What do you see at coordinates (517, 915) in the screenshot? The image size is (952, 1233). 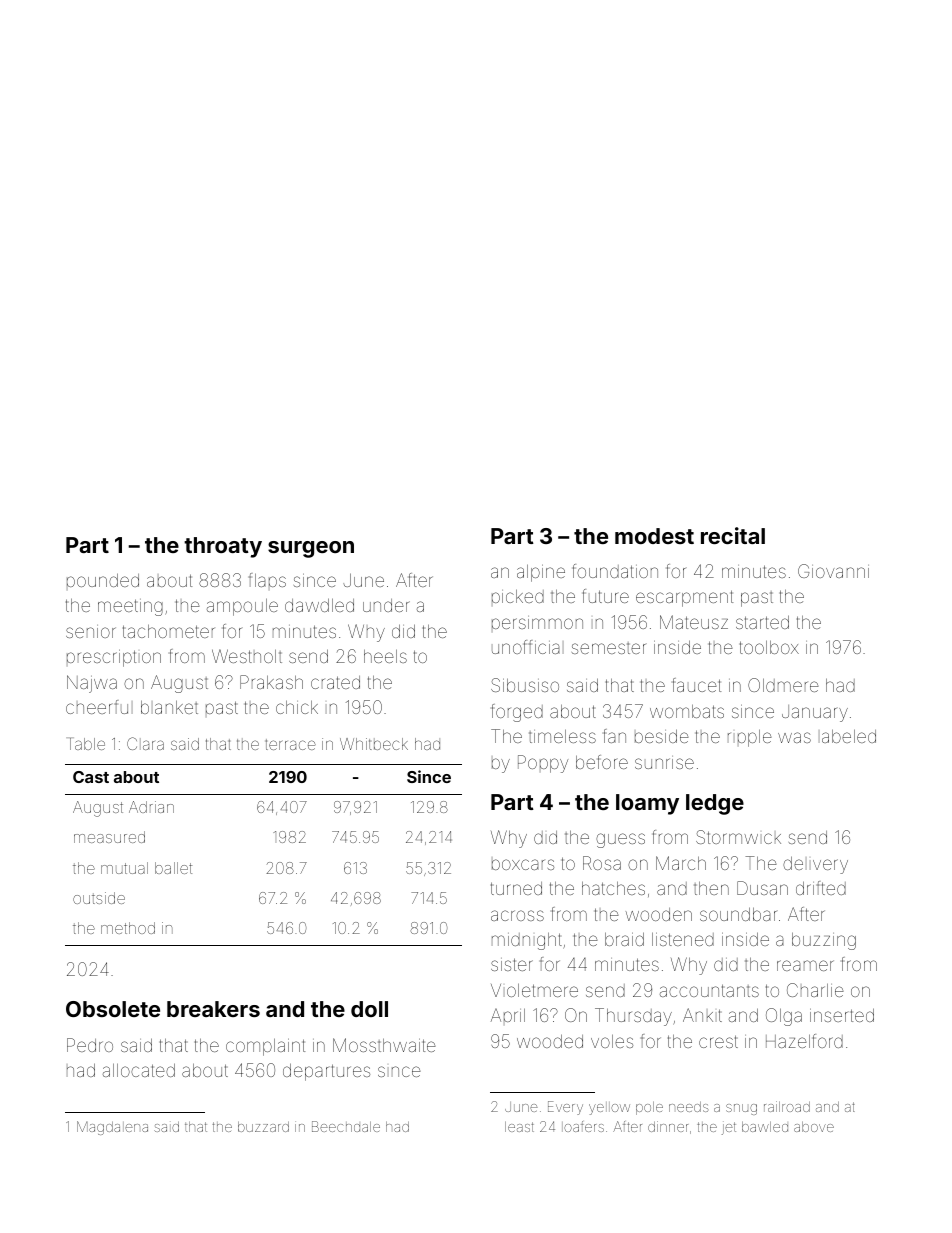 I see `across` at bounding box center [517, 915].
